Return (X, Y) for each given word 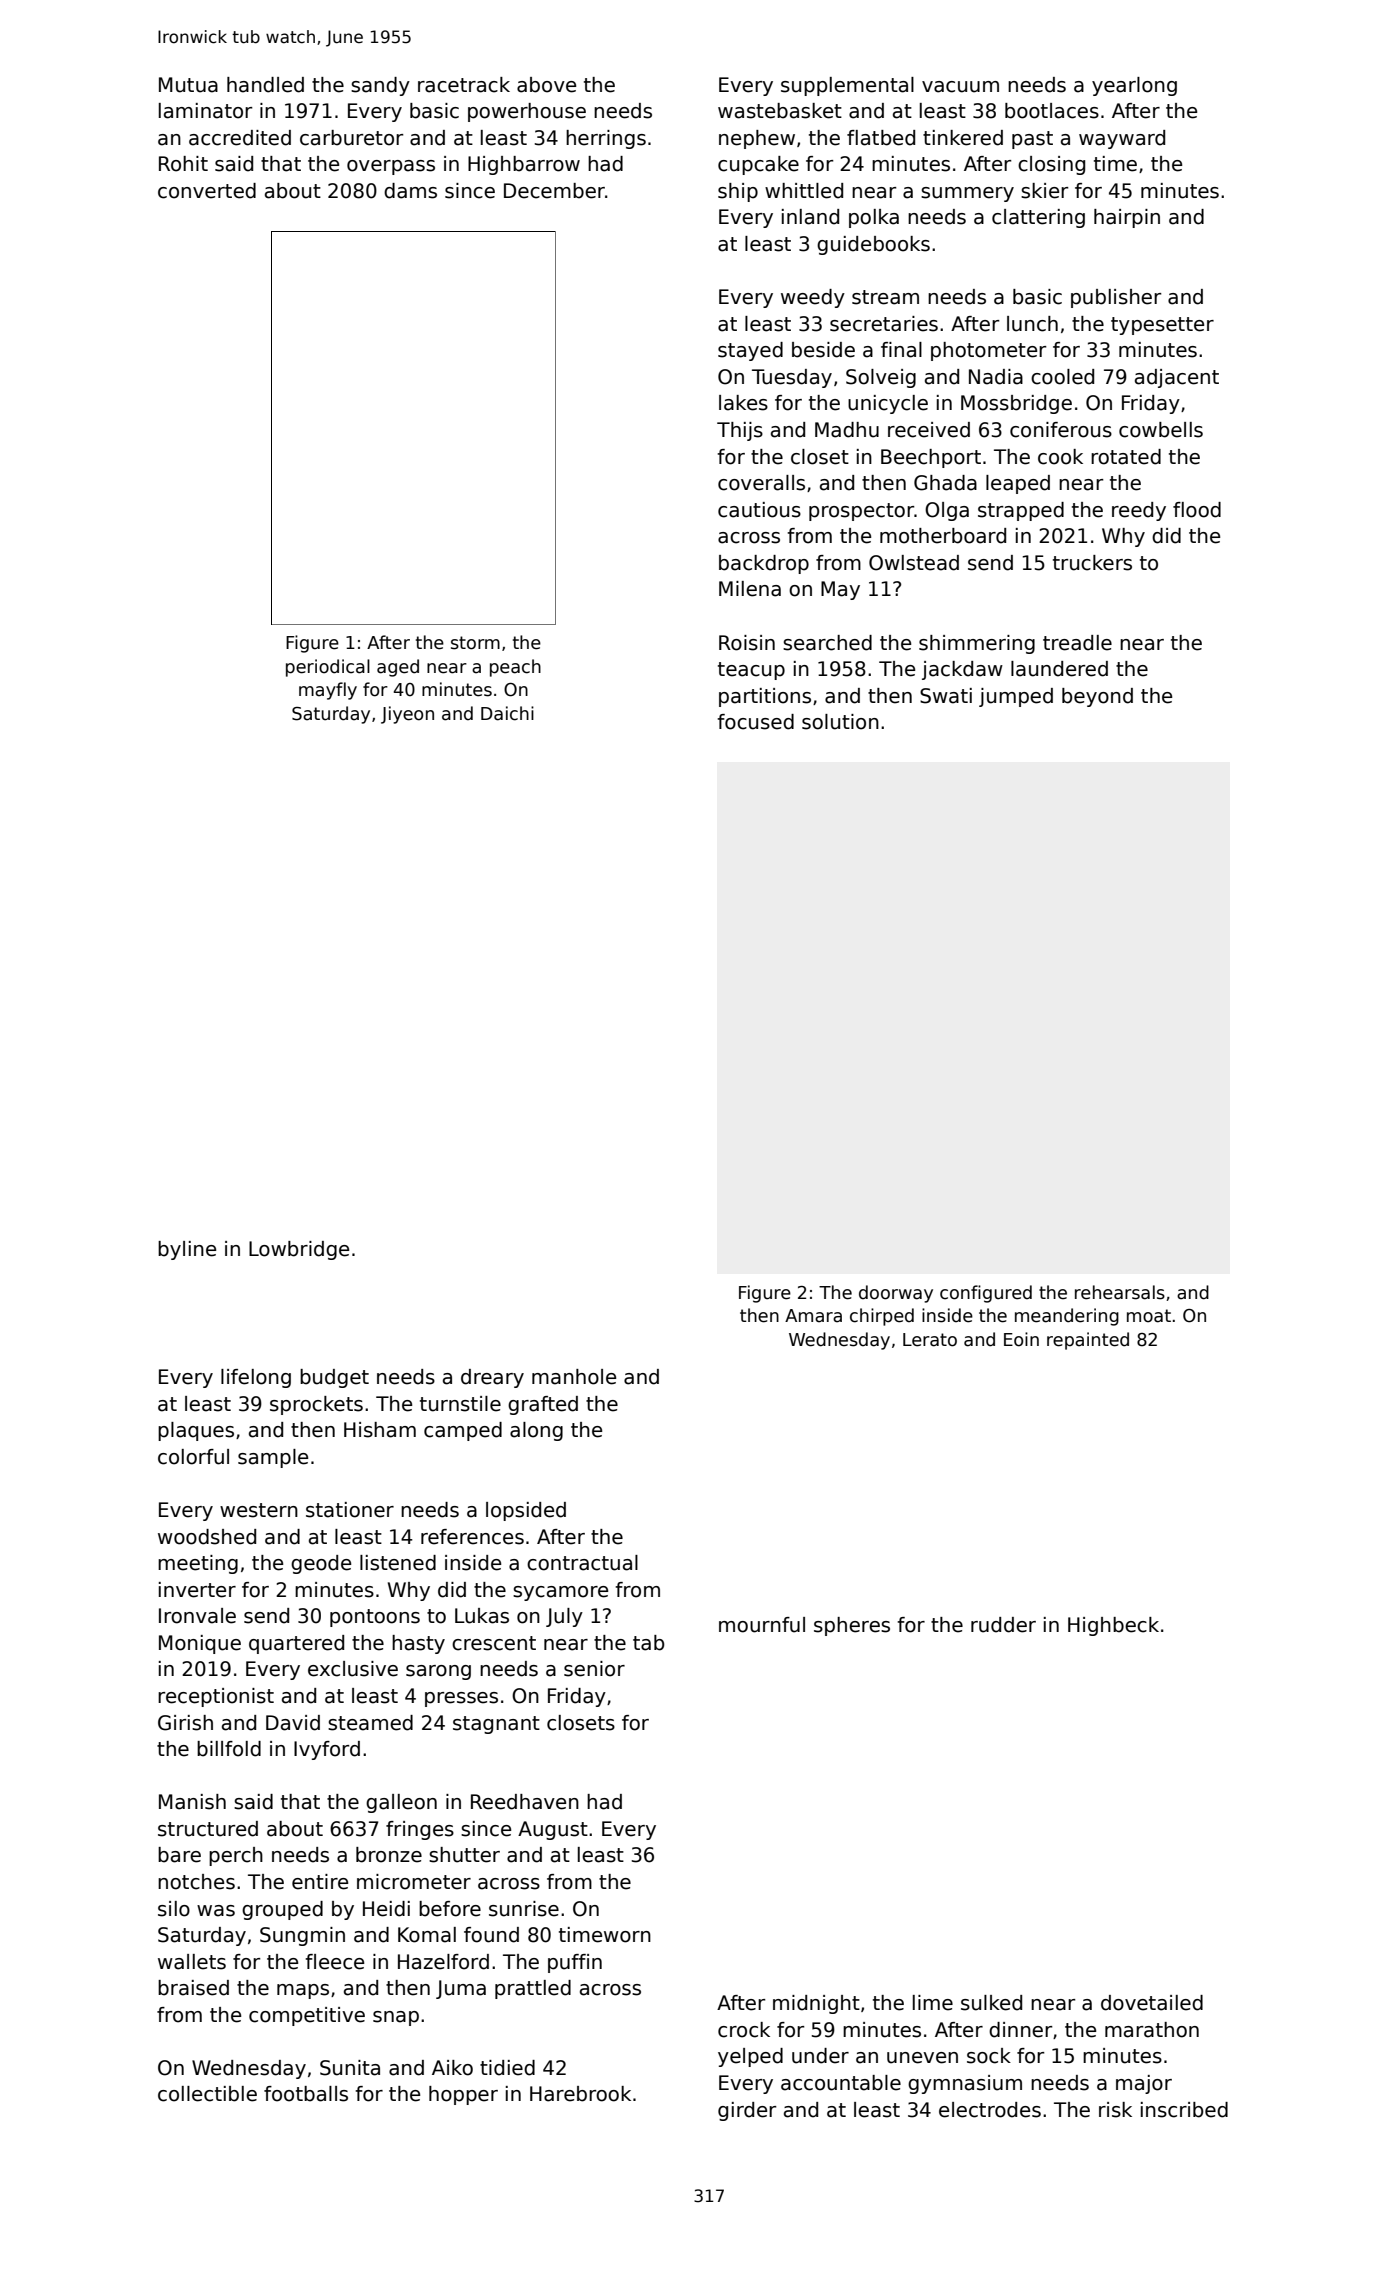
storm (475, 643)
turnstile (460, 1404)
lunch (1032, 324)
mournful (762, 1625)
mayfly (328, 691)
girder (747, 2111)
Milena (750, 589)
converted (207, 191)
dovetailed (1152, 2003)
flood (1197, 510)
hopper (463, 2095)
